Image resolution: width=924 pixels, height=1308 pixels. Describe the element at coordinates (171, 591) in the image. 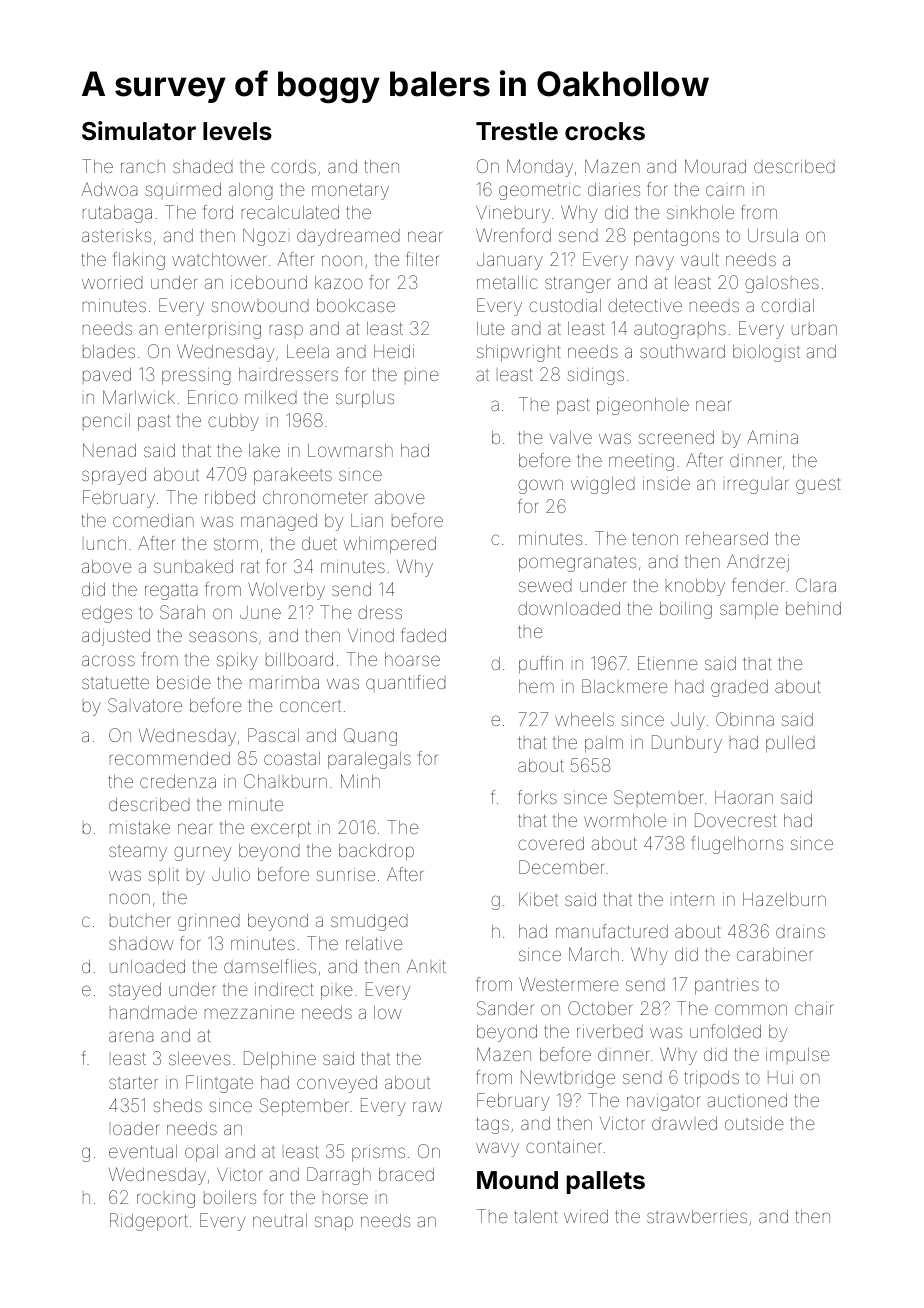

I see `regatta` at that location.
